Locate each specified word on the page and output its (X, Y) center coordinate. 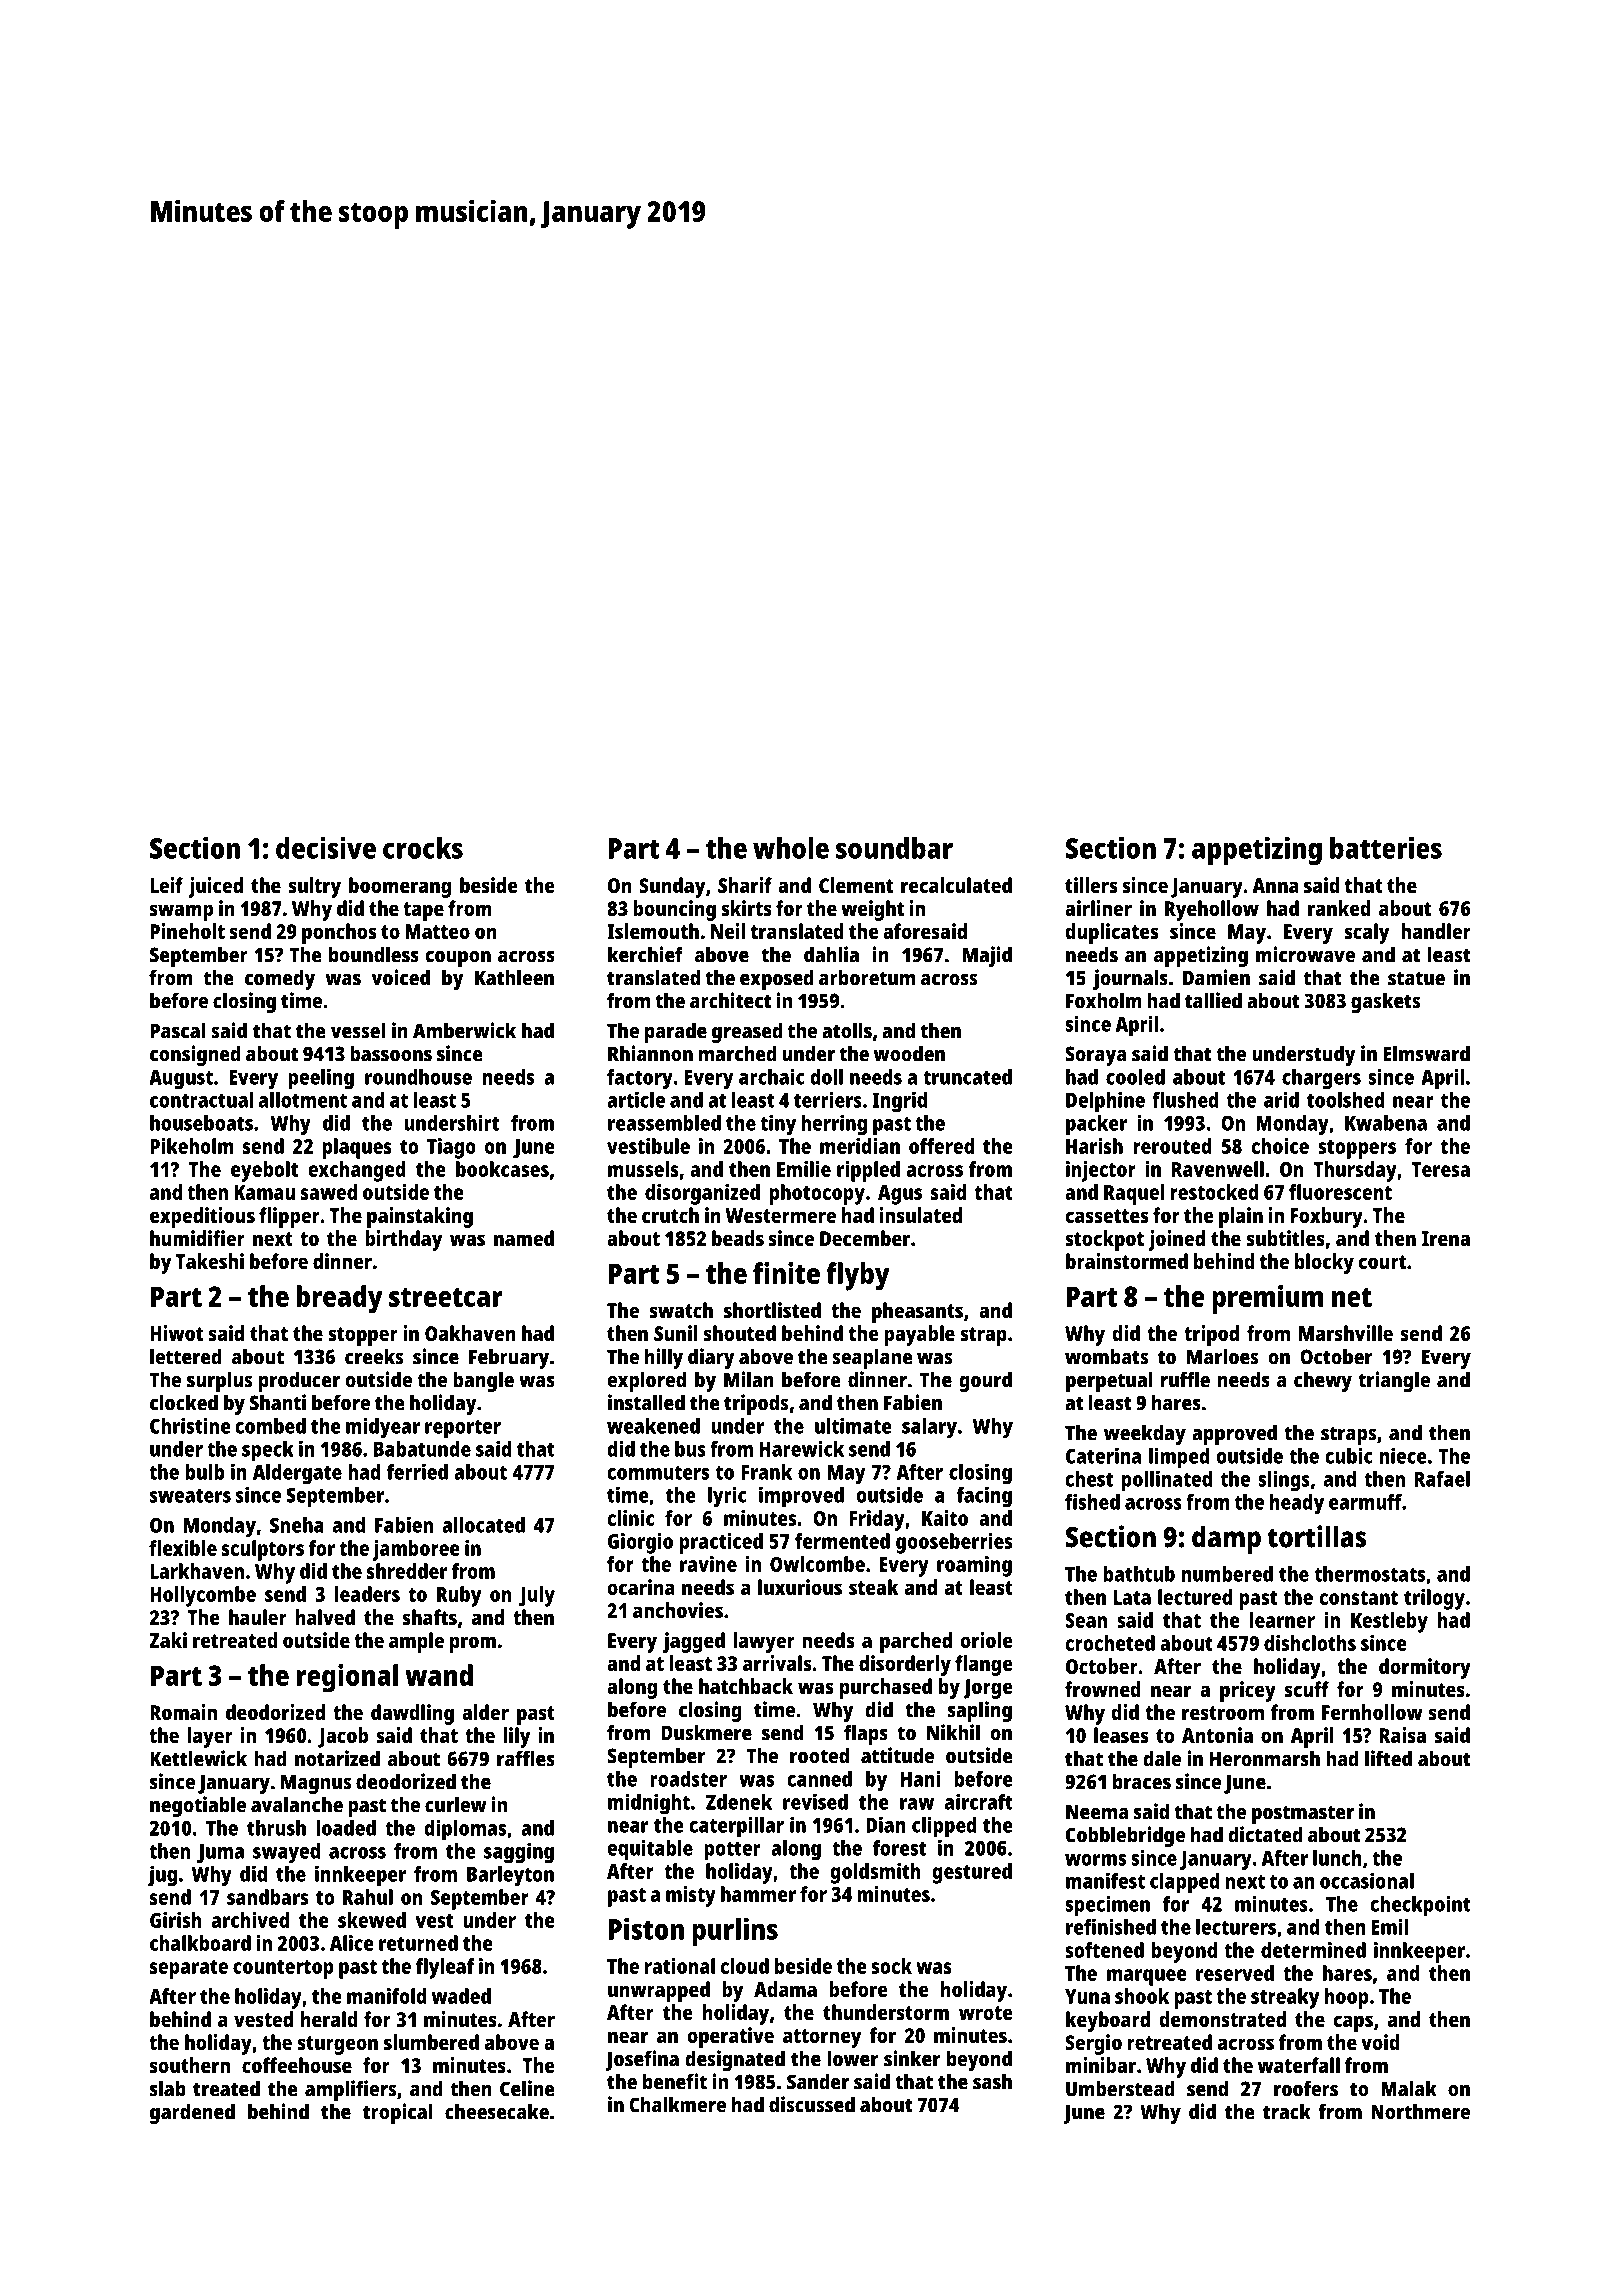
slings (1284, 1481)
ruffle (1185, 1379)
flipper (289, 1217)
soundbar (894, 848)
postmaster (1303, 1814)
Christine (190, 1425)
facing (984, 1497)
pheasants (917, 1312)
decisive (326, 847)
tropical (398, 2113)
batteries (1386, 848)
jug (162, 1876)
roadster (689, 1779)
